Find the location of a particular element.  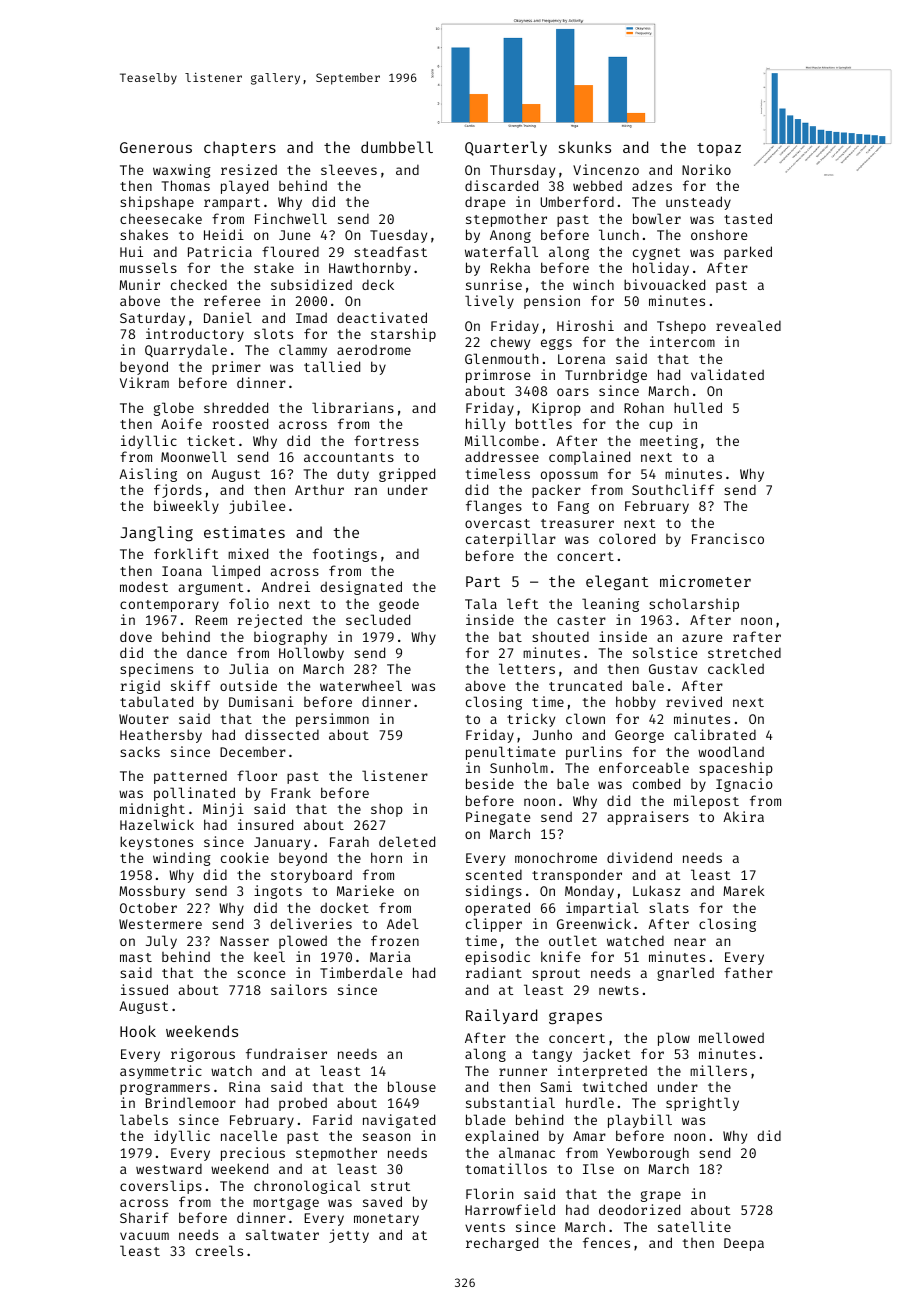

dumbbell is located at coordinates (397, 147).
